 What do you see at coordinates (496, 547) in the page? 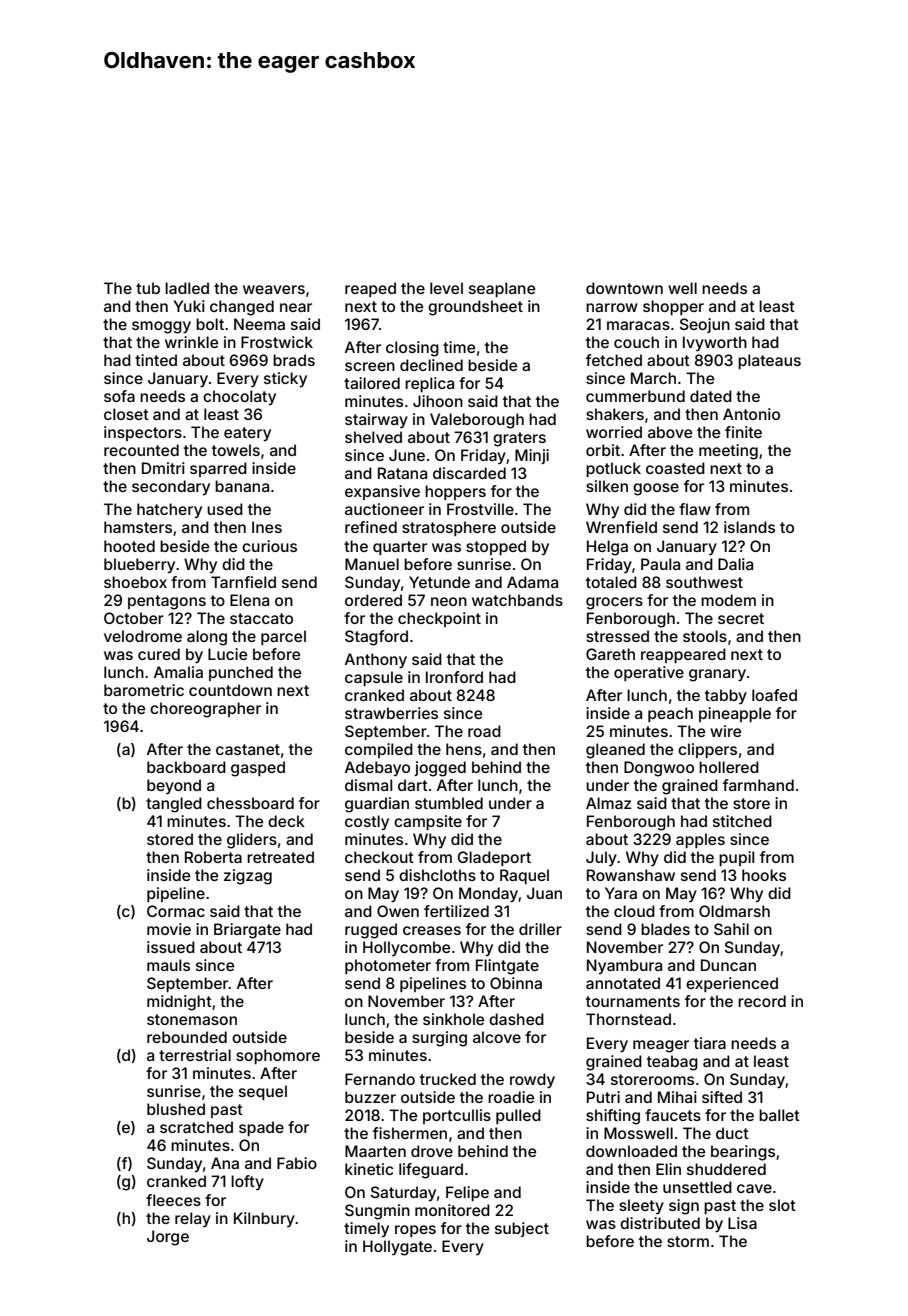
I see `stopped` at bounding box center [496, 547].
